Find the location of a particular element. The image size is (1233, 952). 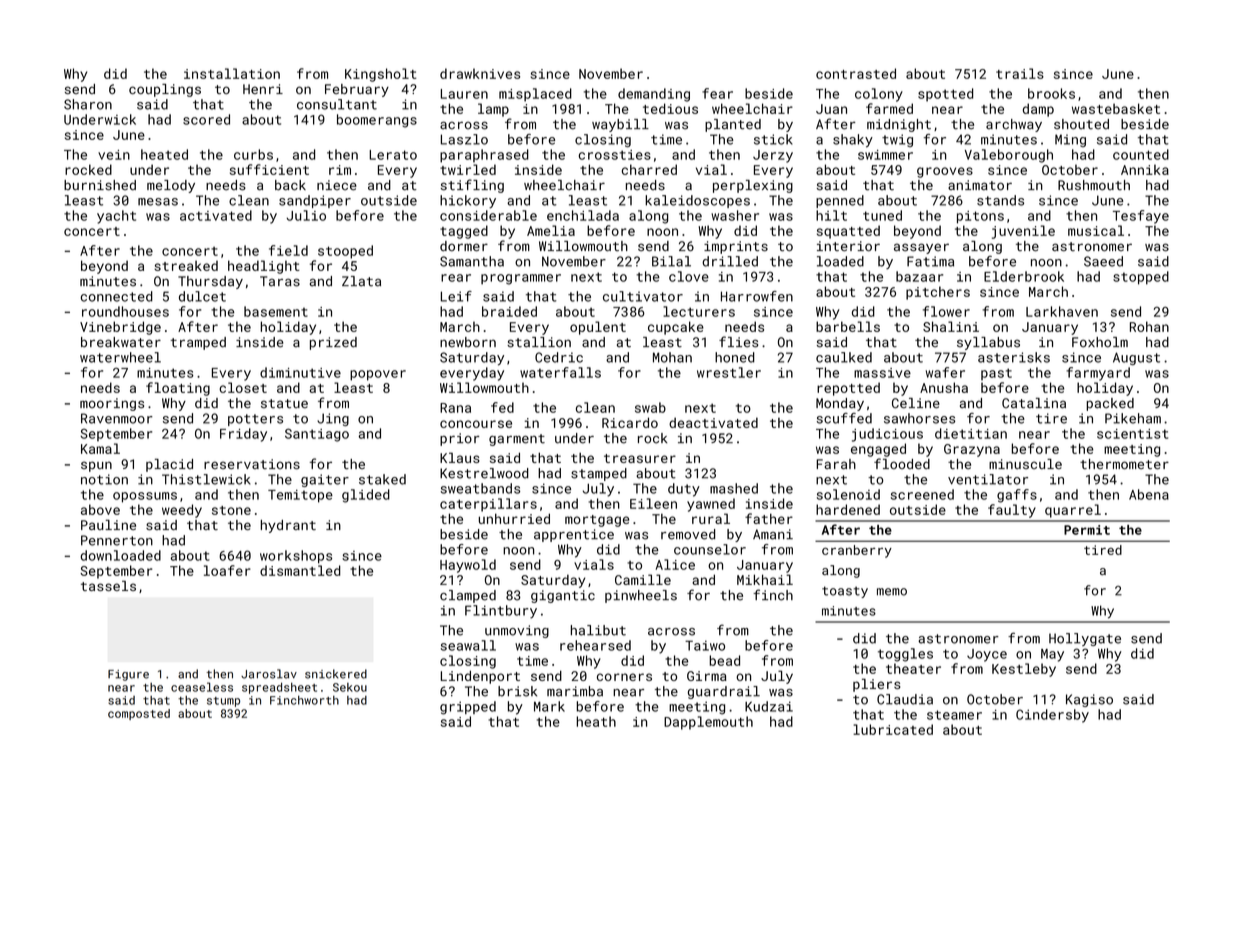

Tesfaye is located at coordinates (1141, 217).
